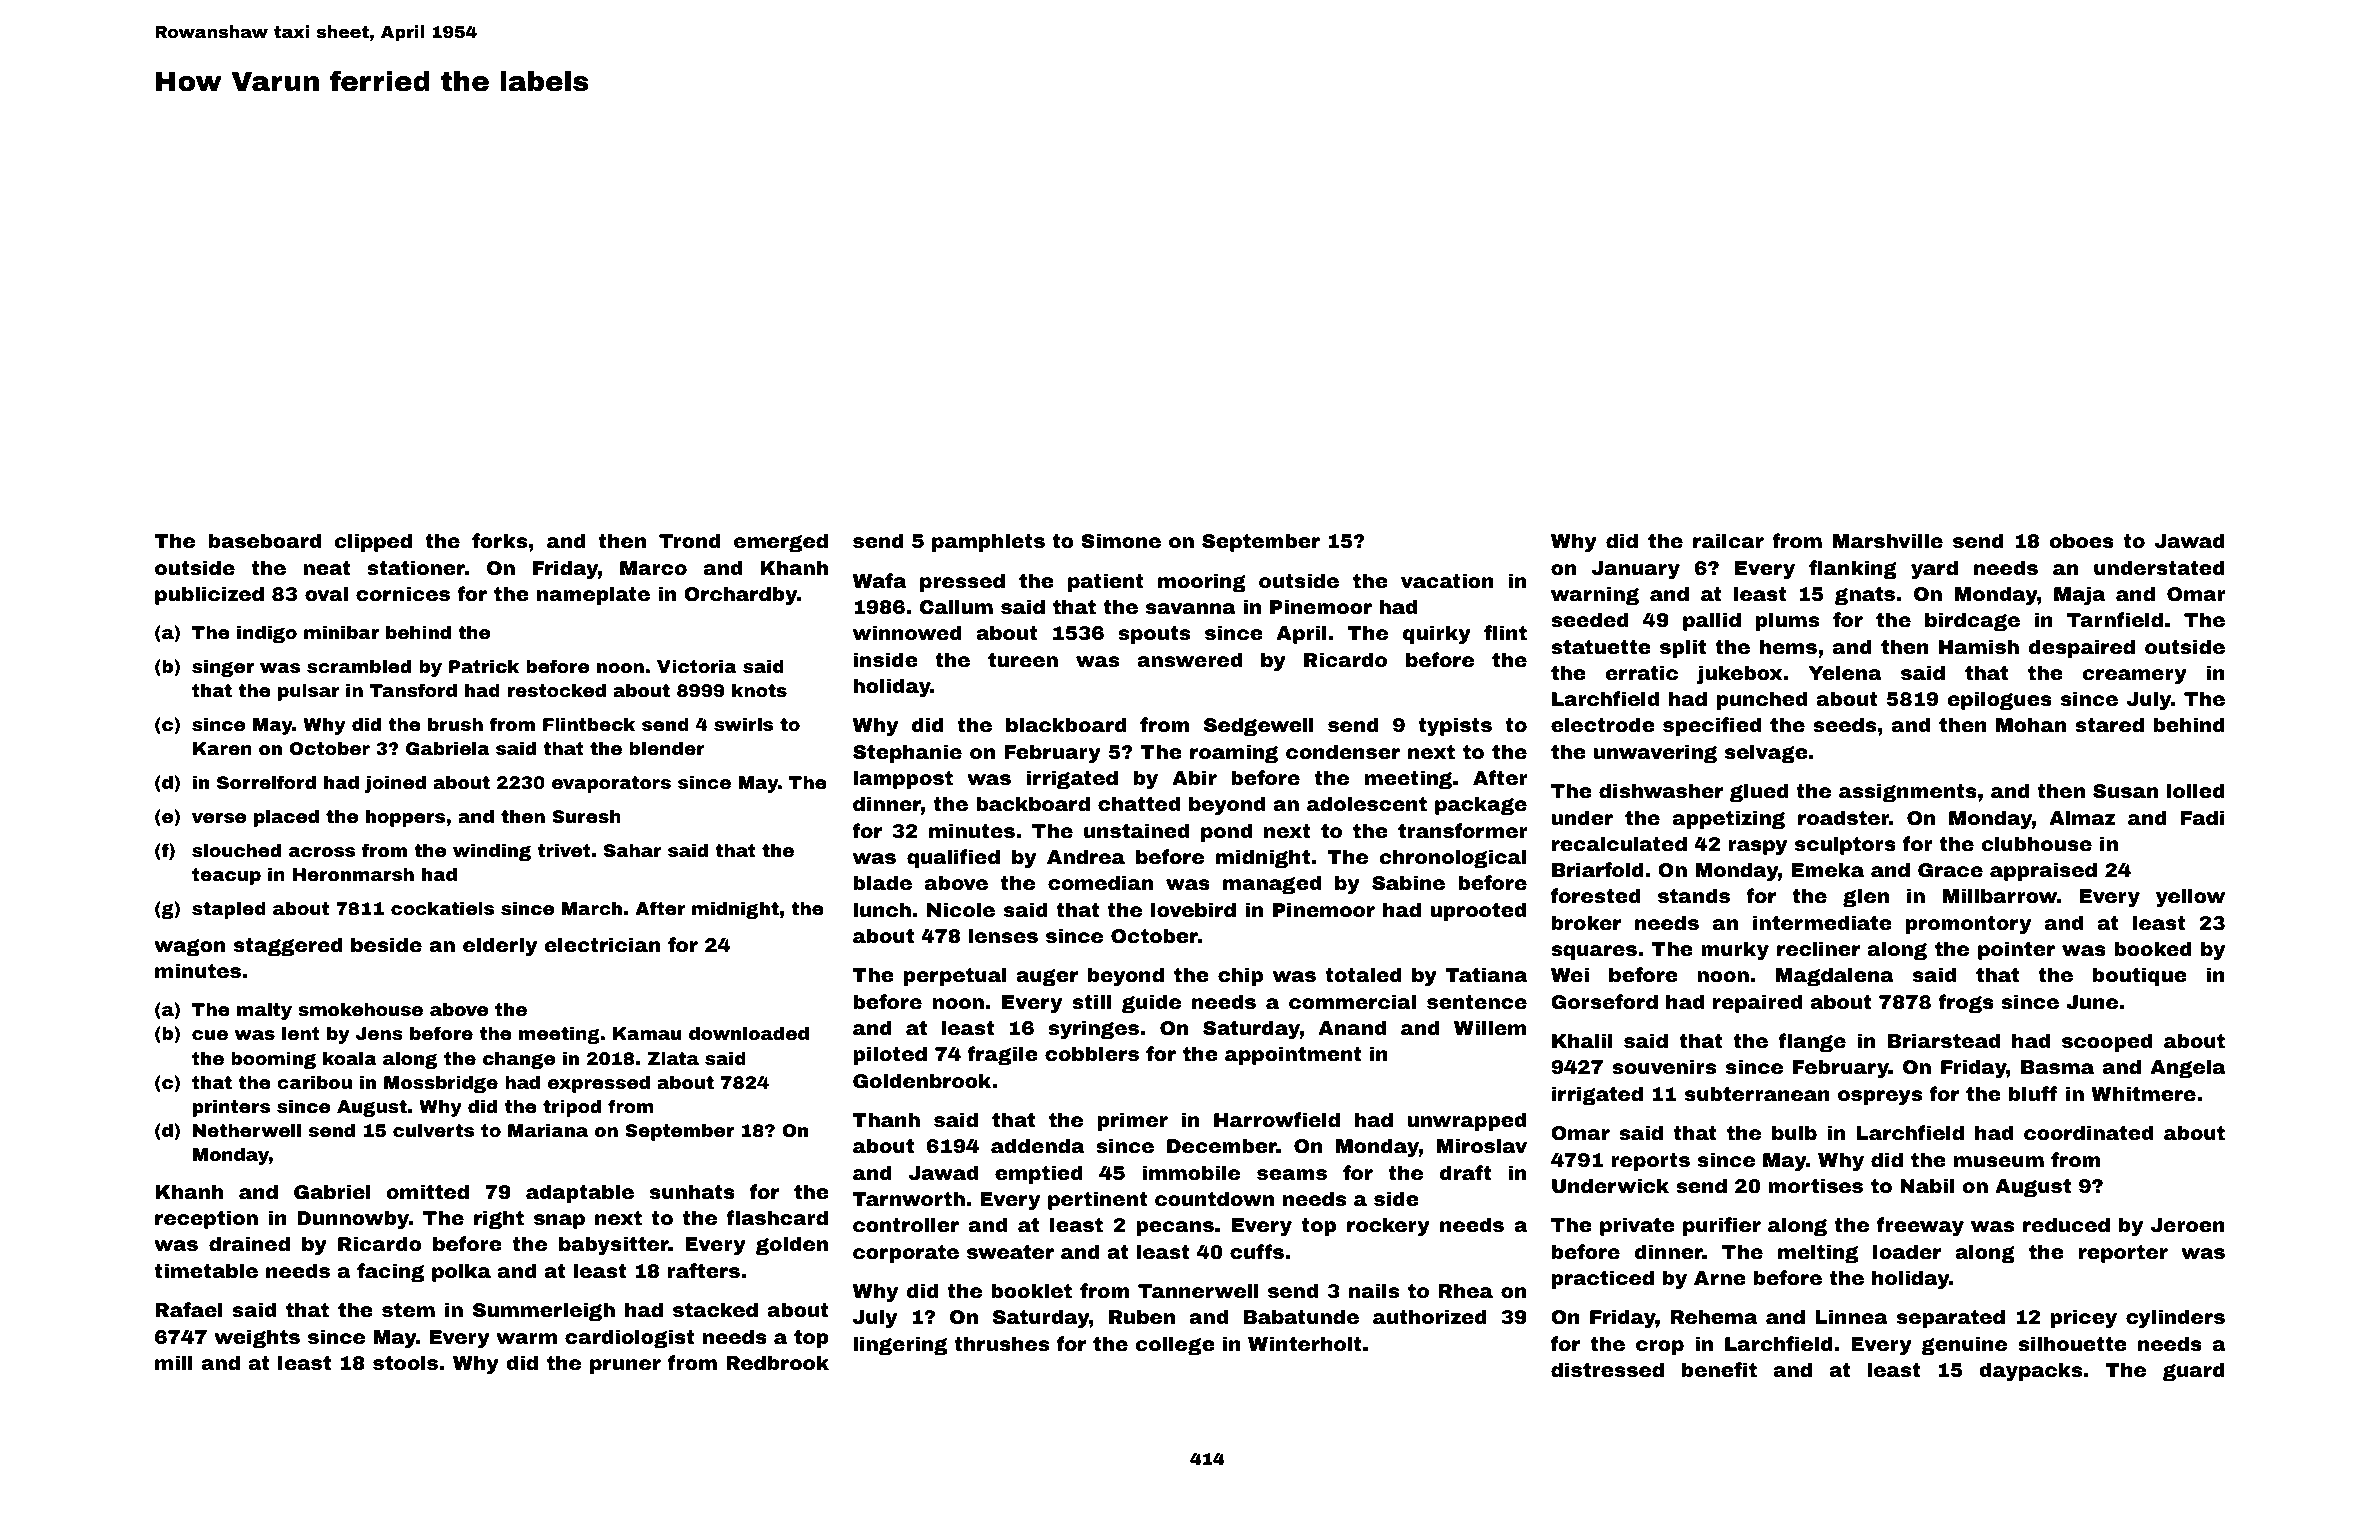 Image resolution: width=2380 pixels, height=1540 pixels. Describe the element at coordinates (500, 946) in the screenshot. I see `elderly` at that location.
